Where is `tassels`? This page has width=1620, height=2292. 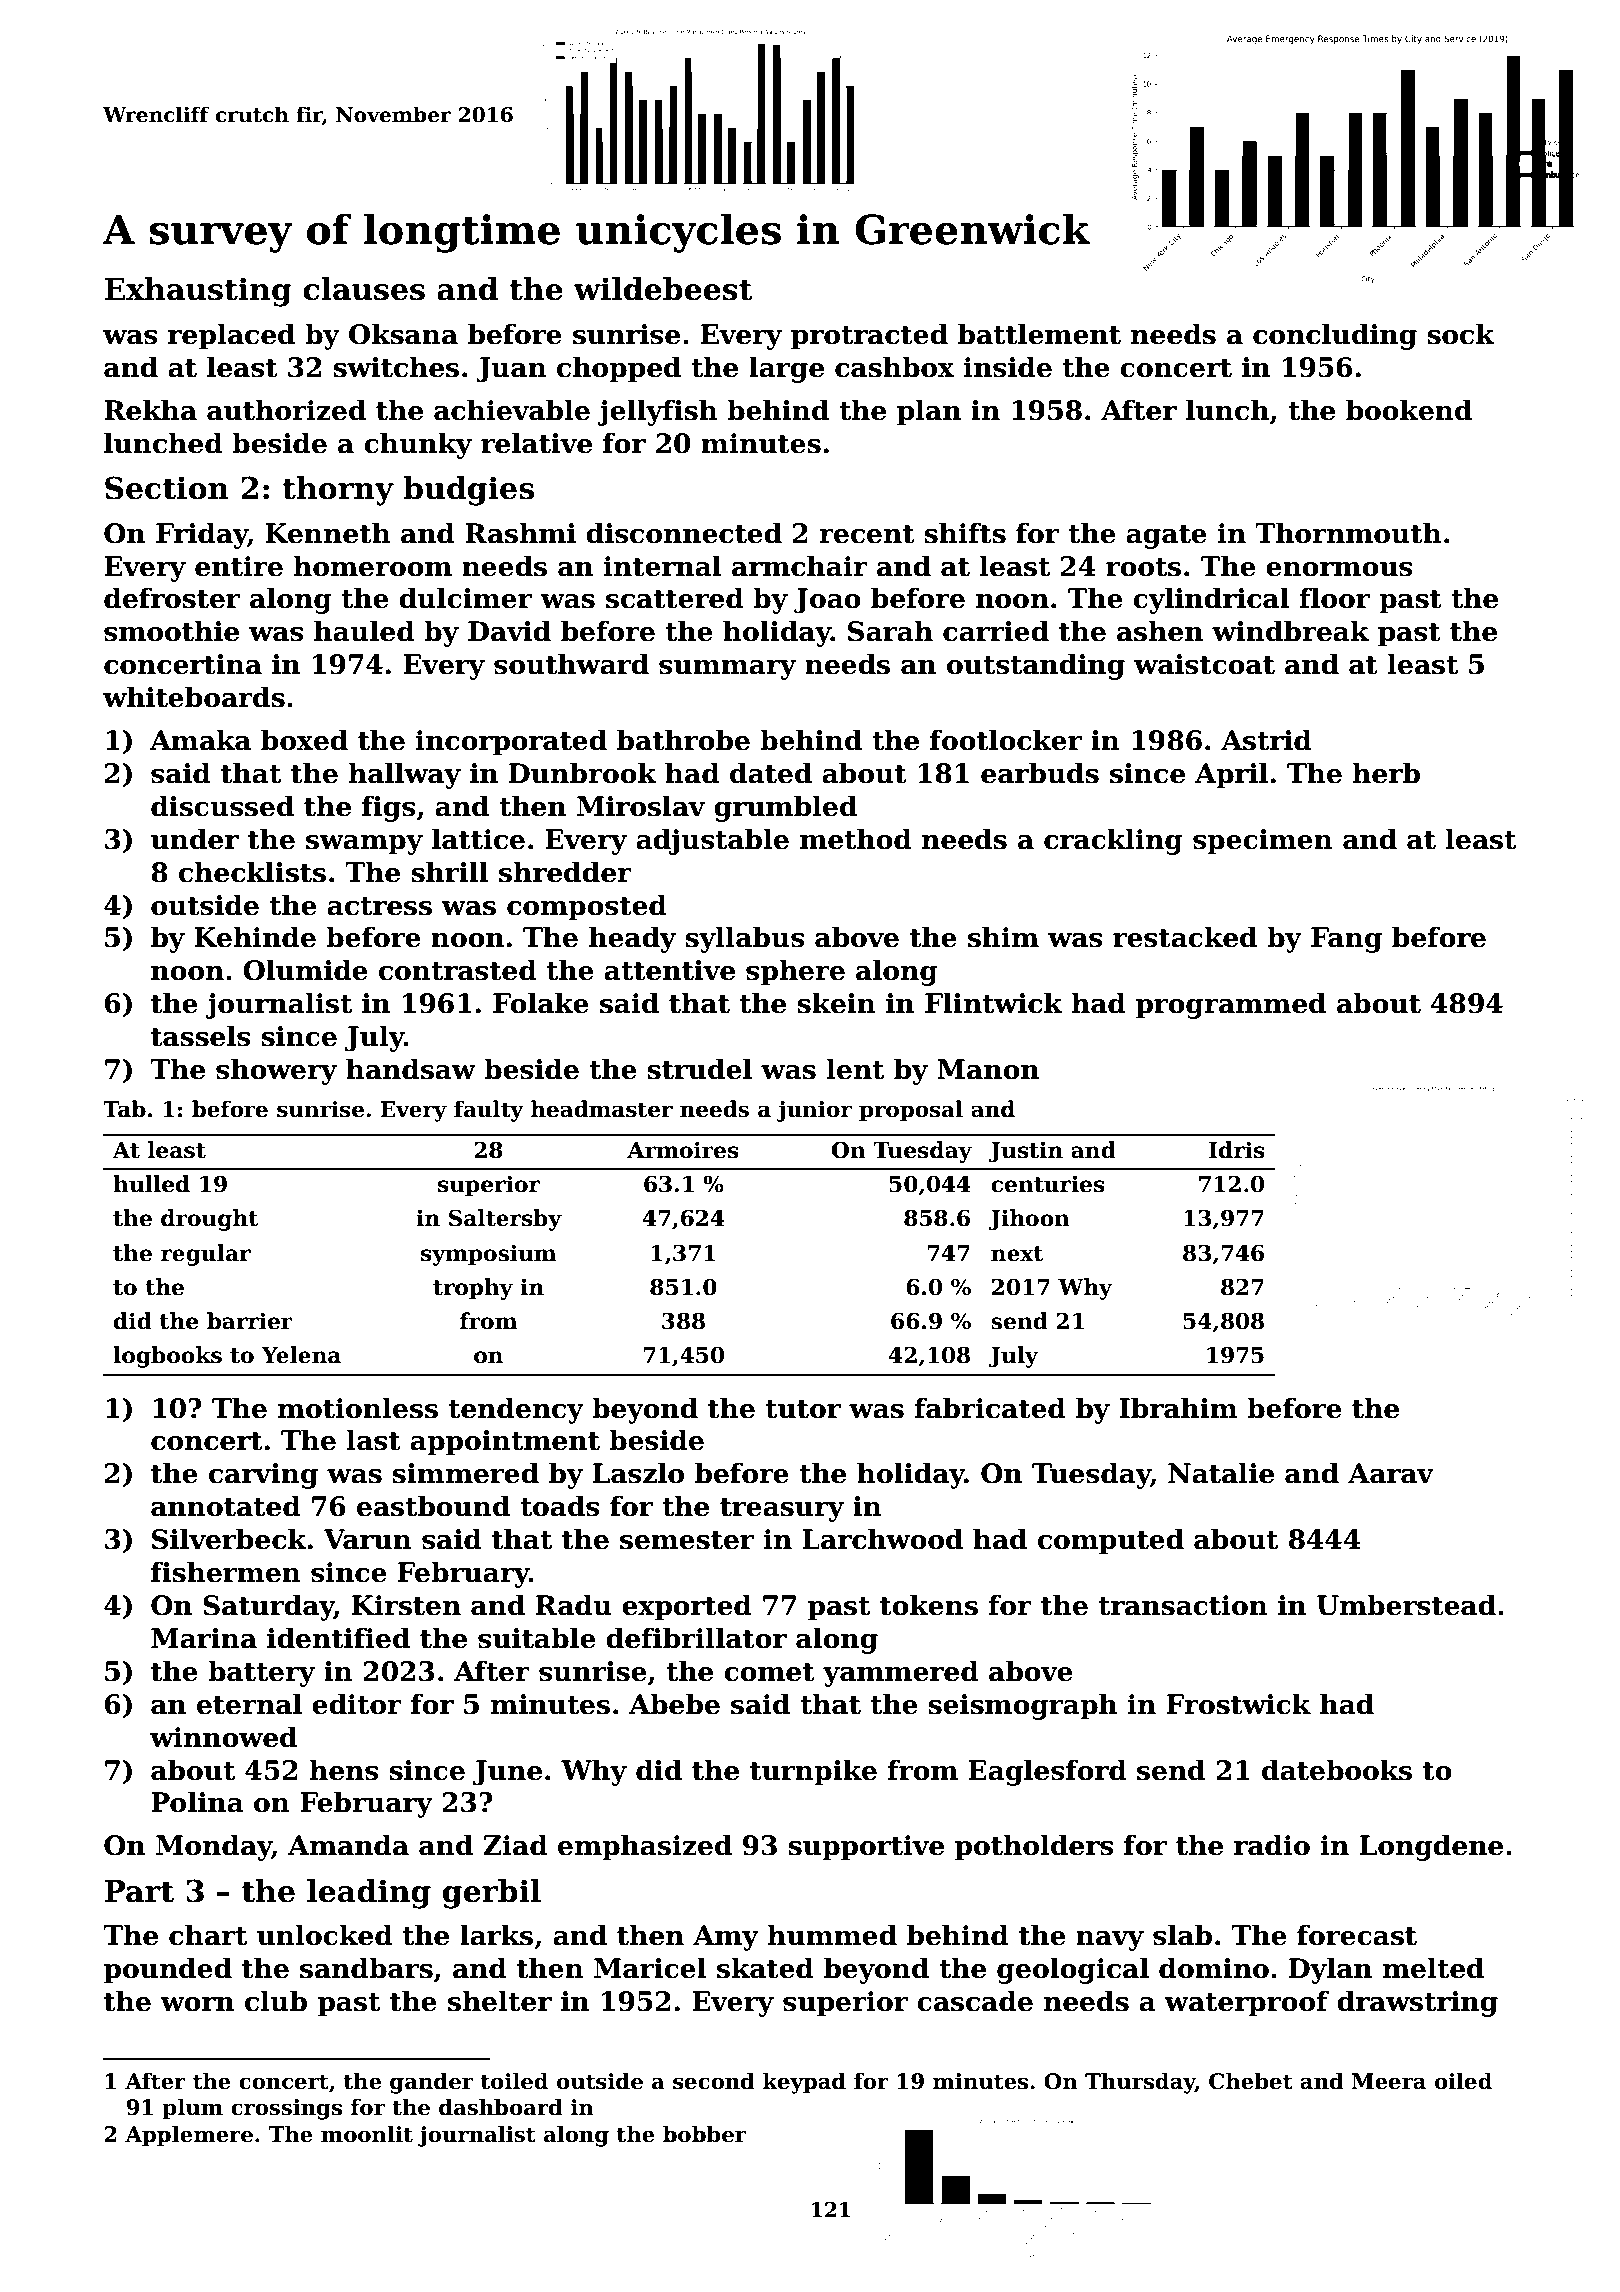 tassels is located at coordinates (200, 1036).
